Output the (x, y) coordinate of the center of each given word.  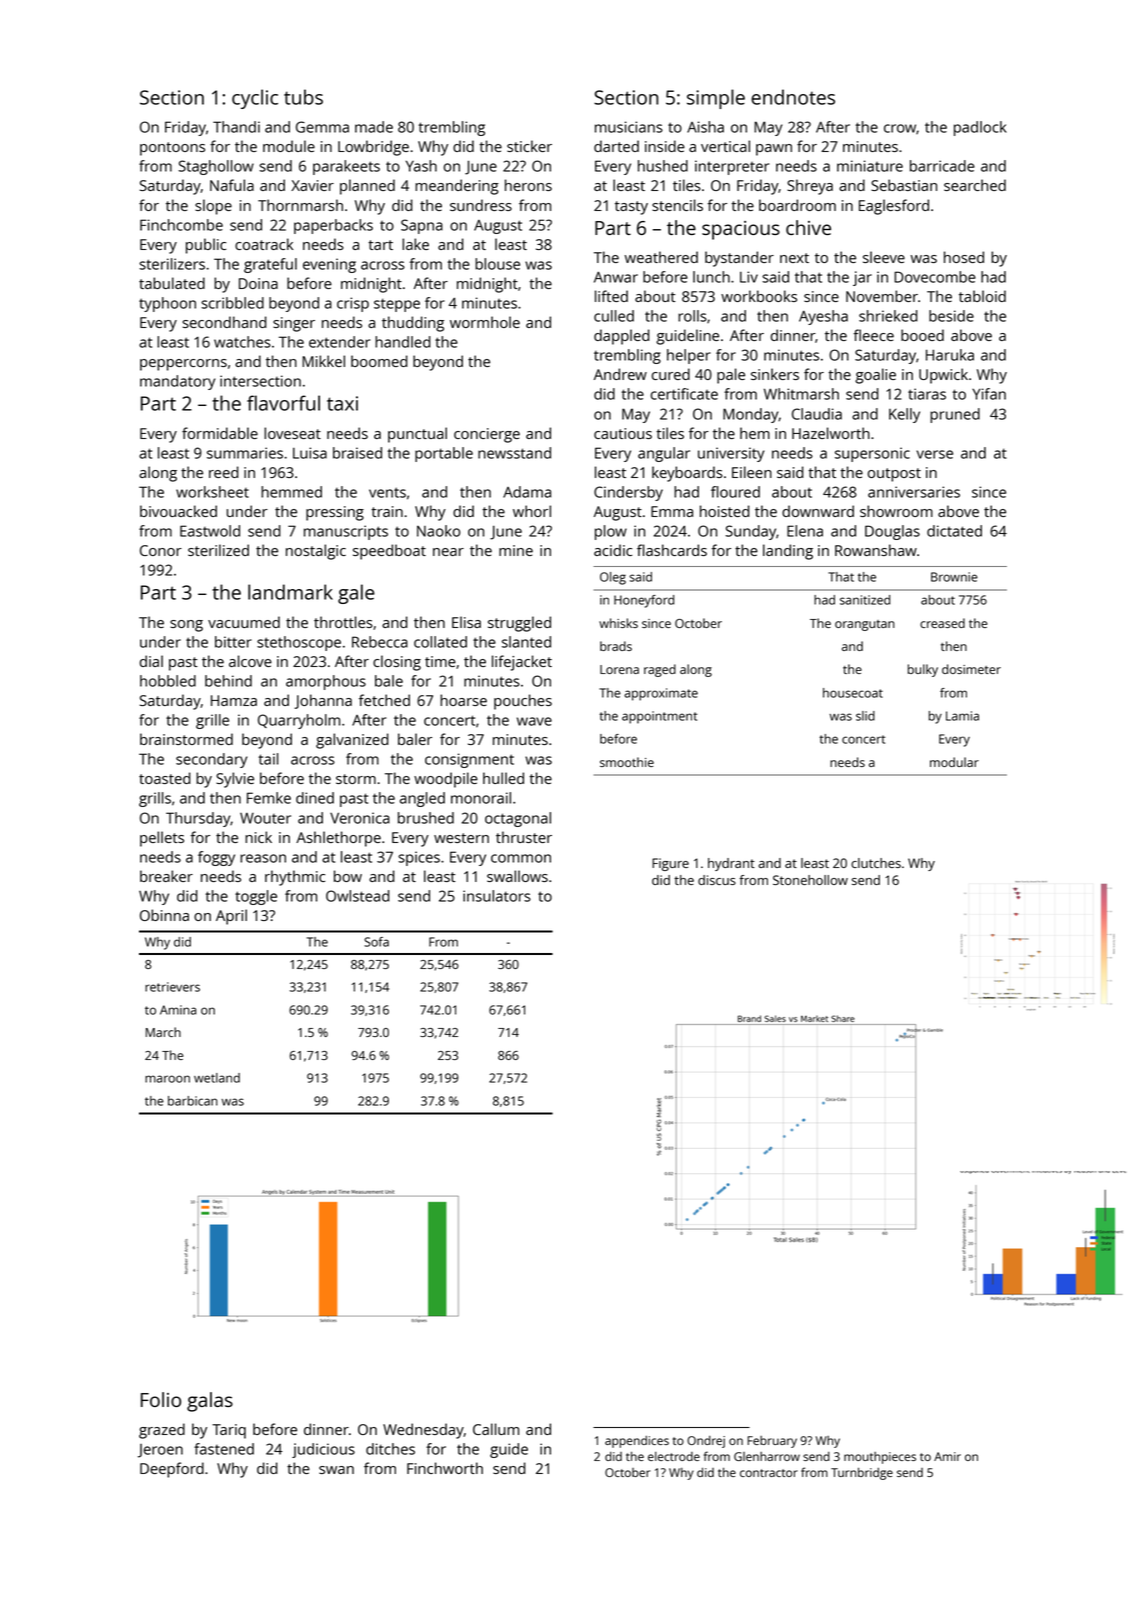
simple (716, 99)
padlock (980, 128)
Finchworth (445, 1468)
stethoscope (299, 643)
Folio (161, 1399)
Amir (947, 1456)
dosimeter (971, 669)
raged (660, 670)
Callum (496, 1429)
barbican (193, 1101)
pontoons (172, 149)
